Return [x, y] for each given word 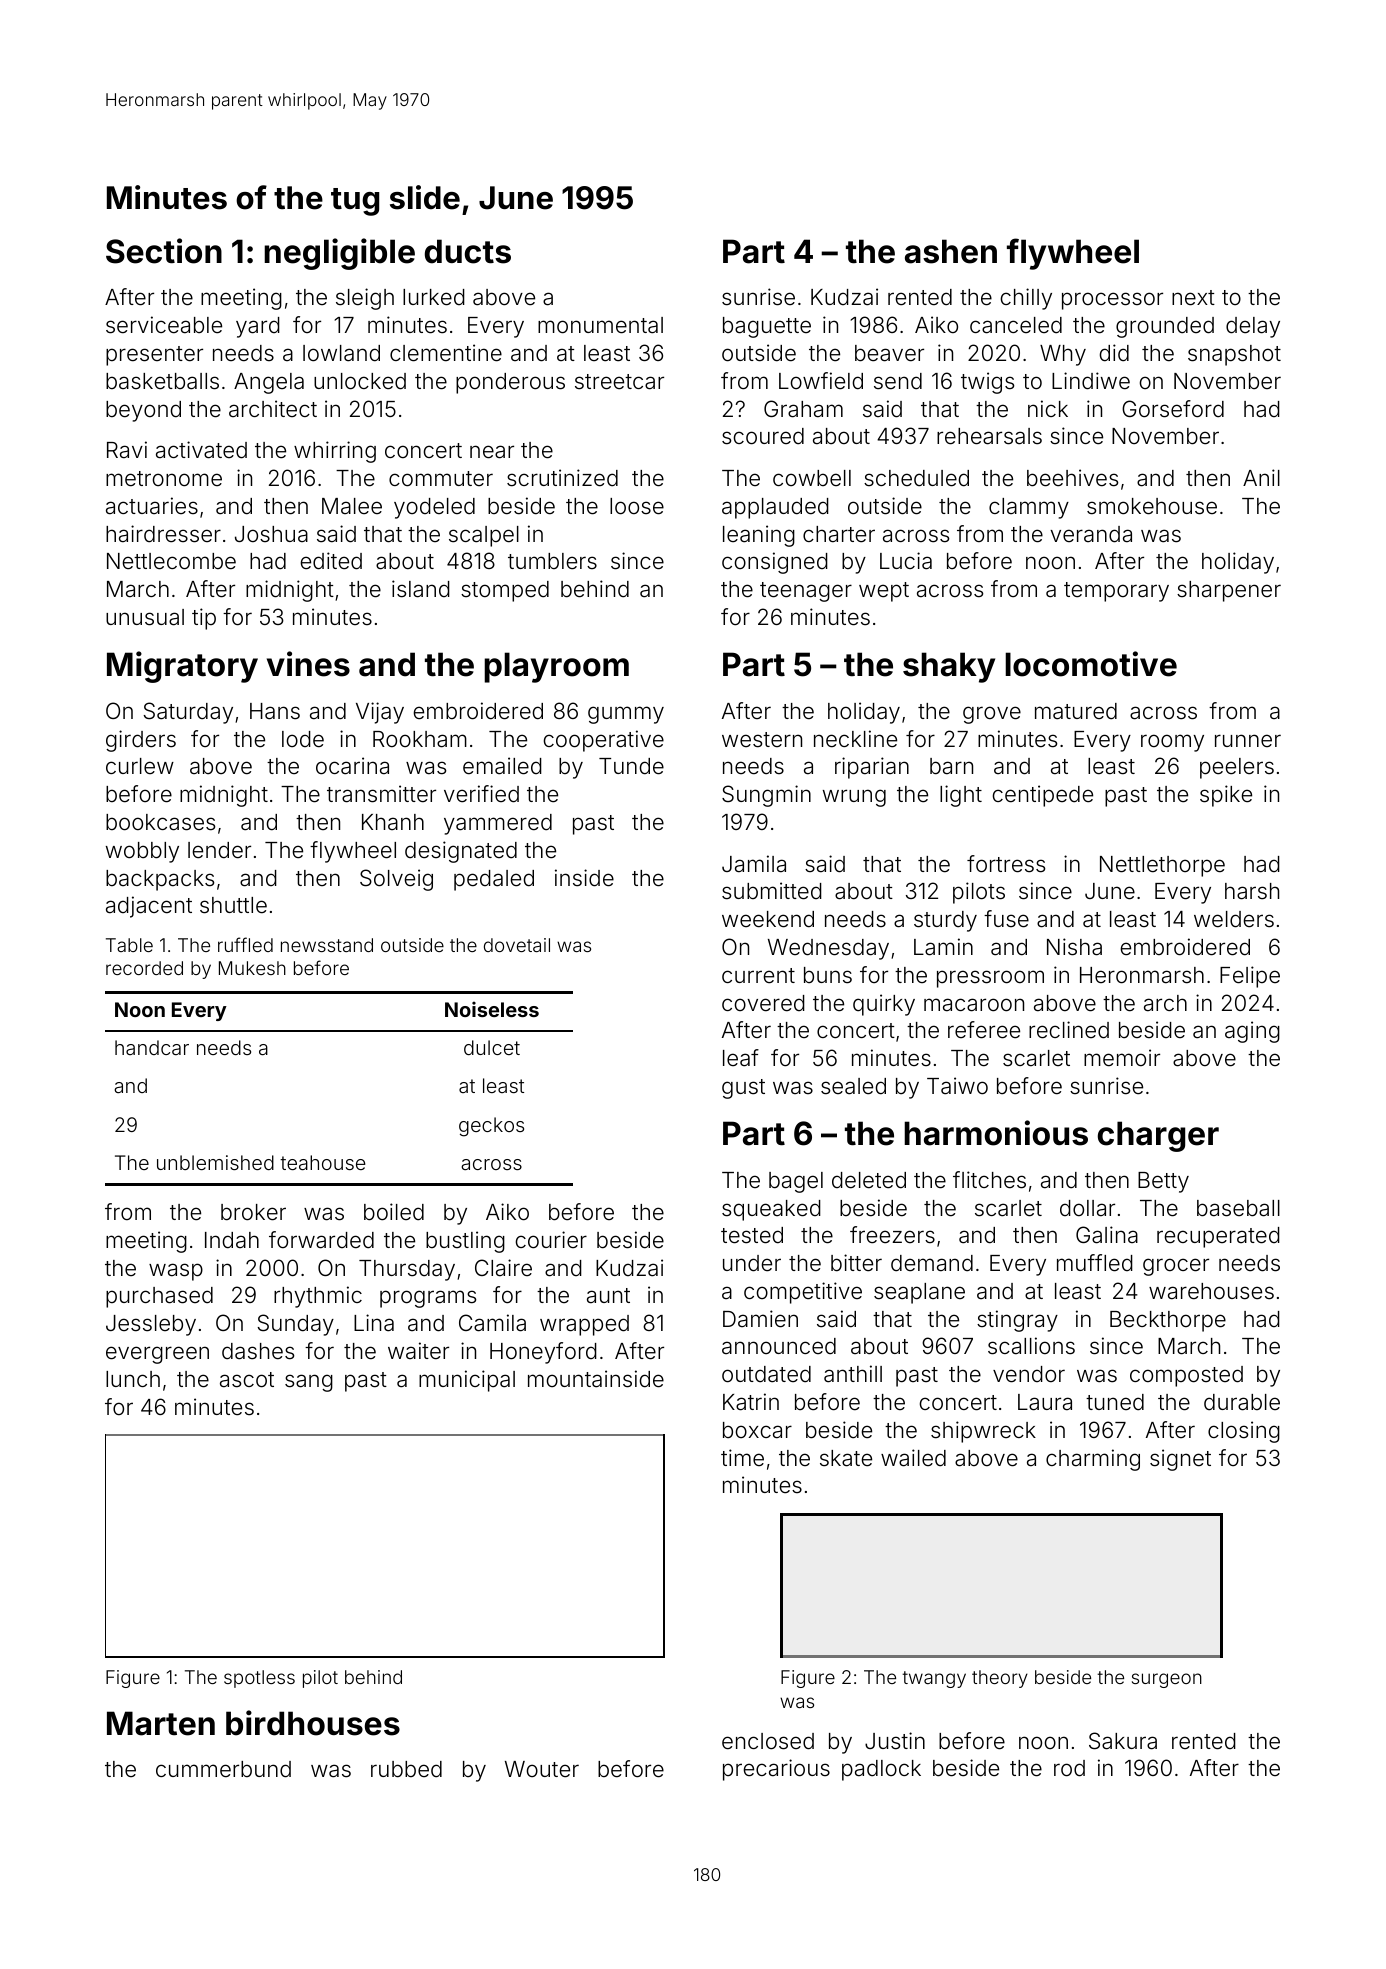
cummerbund [223, 1769]
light [961, 796]
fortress [1006, 864]
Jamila [754, 864]
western [762, 740]
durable [1242, 1402]
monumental [600, 325]
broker [253, 1212]
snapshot [1234, 355]
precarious [776, 1770]
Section [164, 251]
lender [219, 850]
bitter [856, 1263]
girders [141, 741]
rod [1069, 1768]
